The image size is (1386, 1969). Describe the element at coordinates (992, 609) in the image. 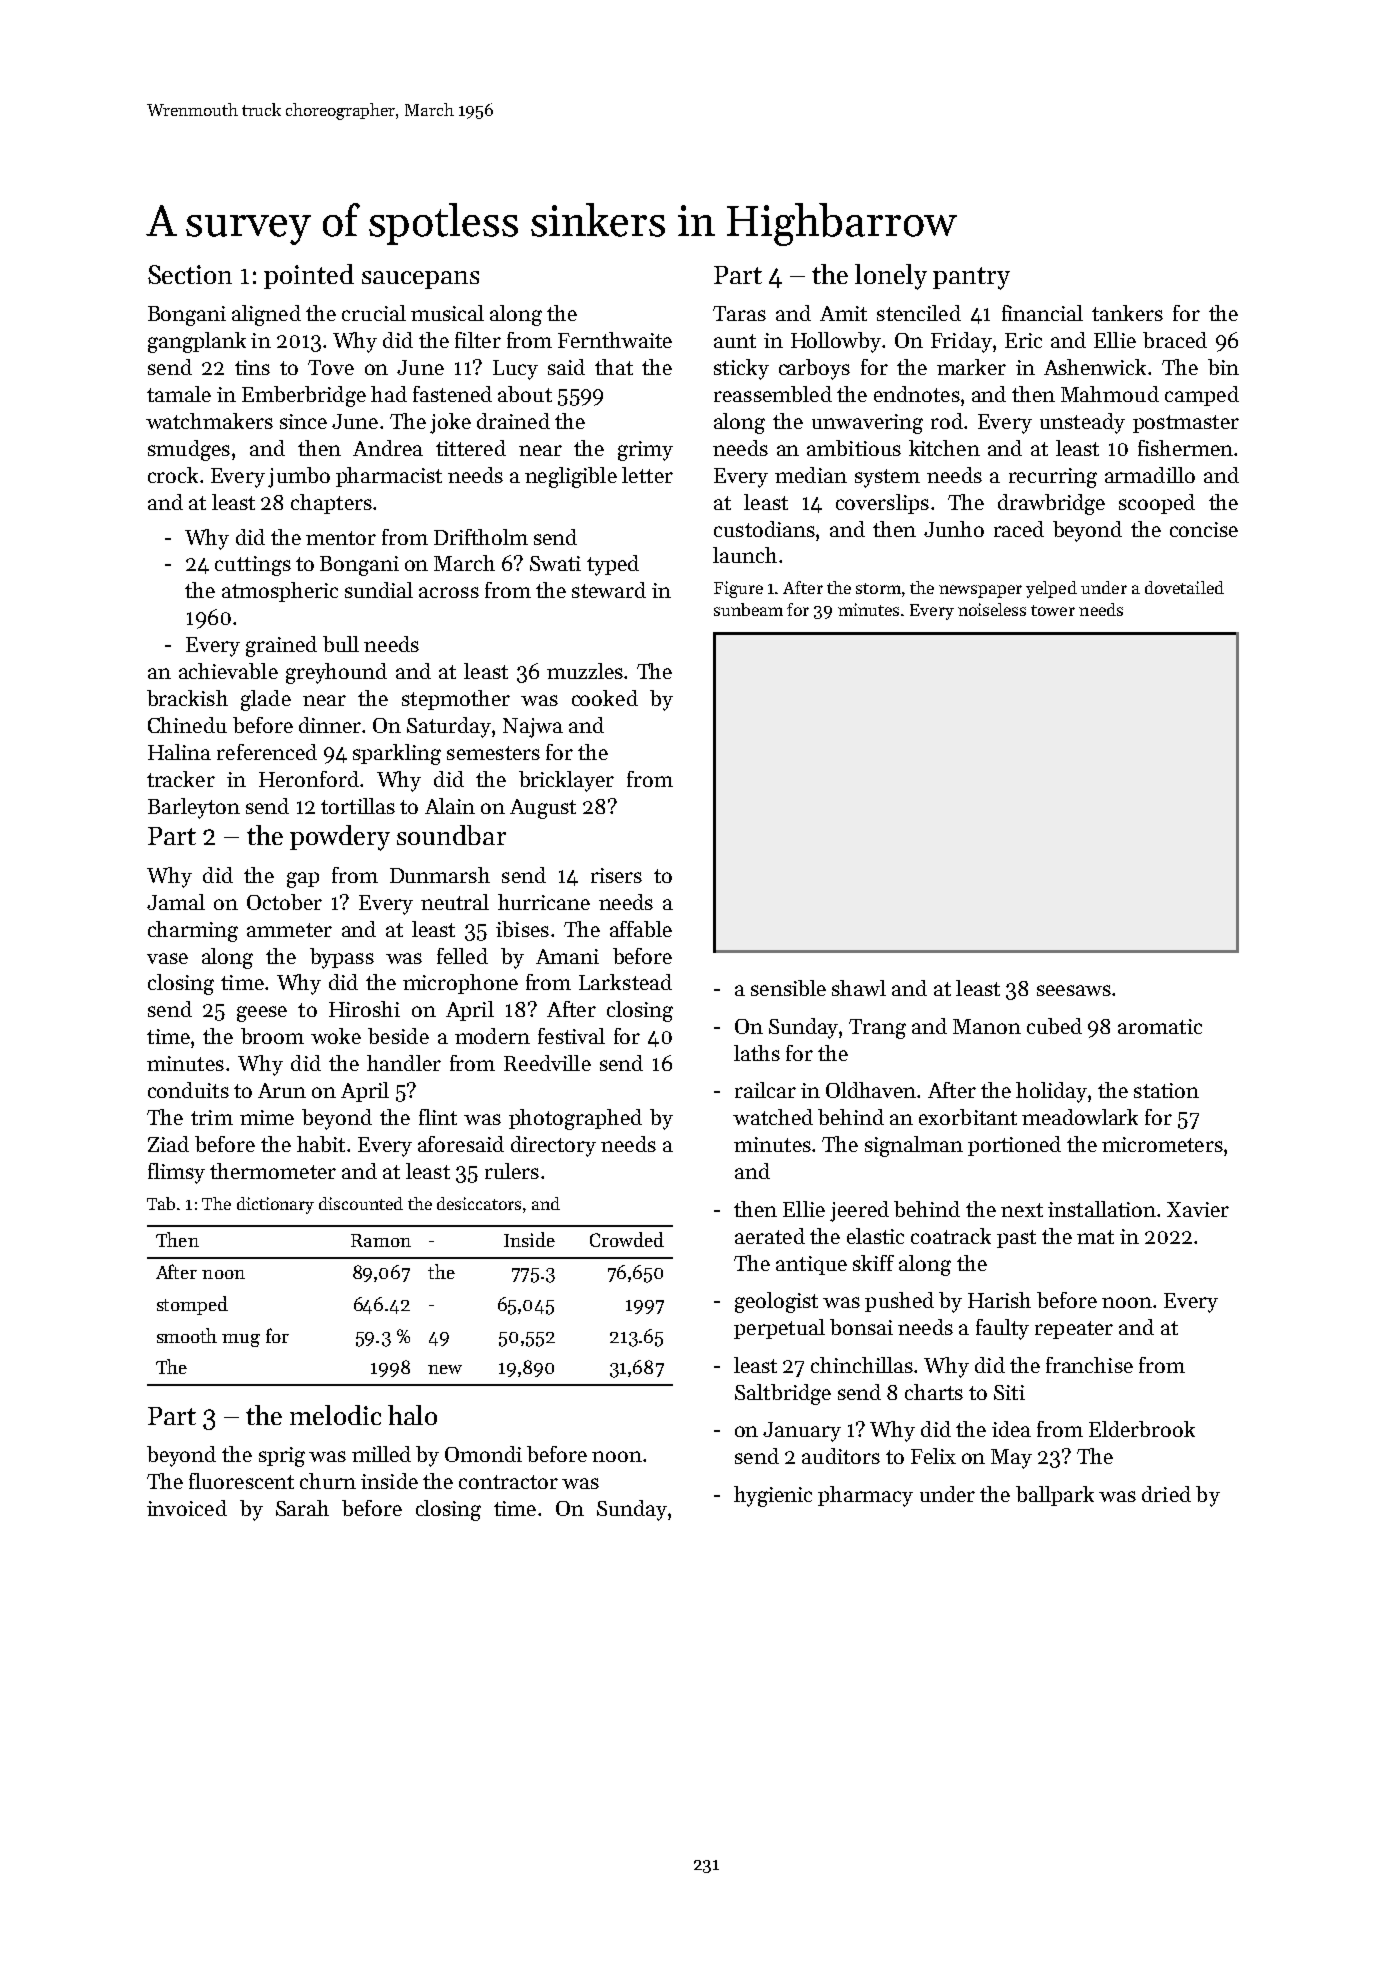

I see `noiseless` at that location.
